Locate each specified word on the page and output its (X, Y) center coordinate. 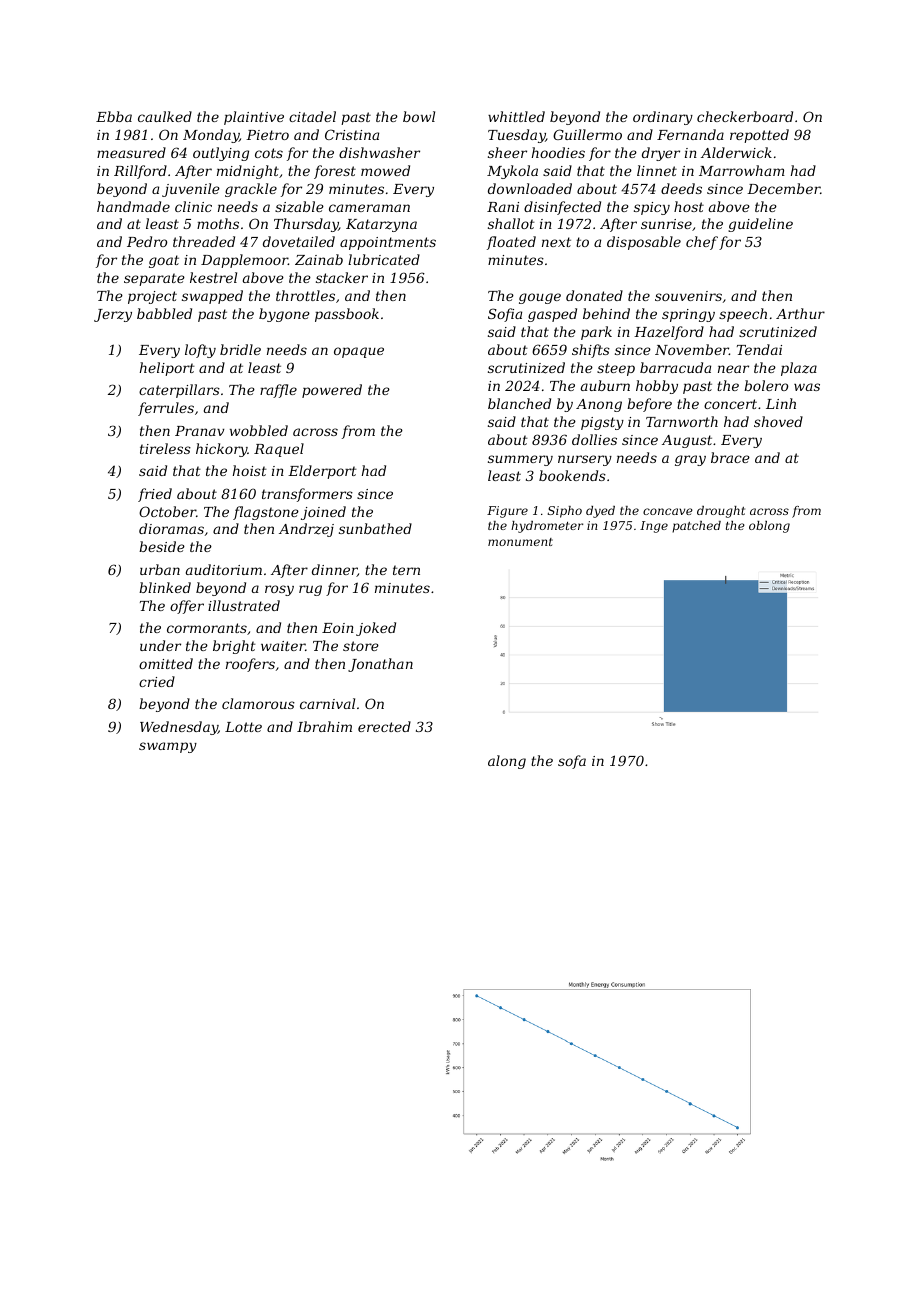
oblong (769, 527)
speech (743, 315)
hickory (222, 450)
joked (376, 629)
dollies (594, 439)
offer (187, 607)
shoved (778, 421)
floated (511, 243)
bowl (419, 116)
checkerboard (745, 116)
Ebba (114, 116)
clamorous (258, 703)
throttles (305, 295)
